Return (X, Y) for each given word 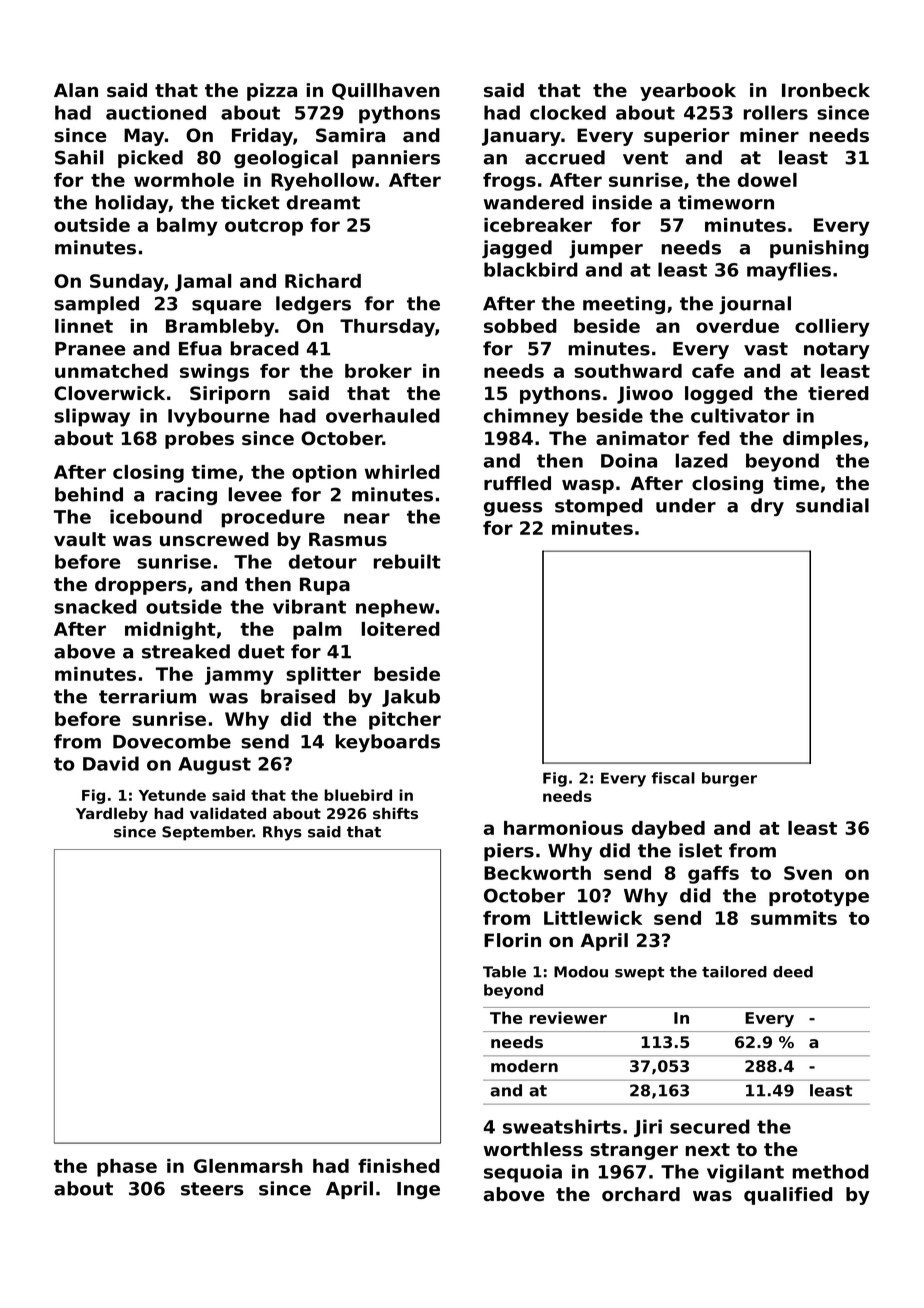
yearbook (688, 92)
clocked (568, 112)
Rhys (282, 833)
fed (714, 438)
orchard (641, 1194)
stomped (599, 507)
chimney (526, 417)
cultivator (740, 415)
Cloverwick (109, 393)
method (830, 1171)
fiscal (673, 778)
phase (127, 1168)
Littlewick (593, 918)
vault (80, 539)
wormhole (184, 180)
